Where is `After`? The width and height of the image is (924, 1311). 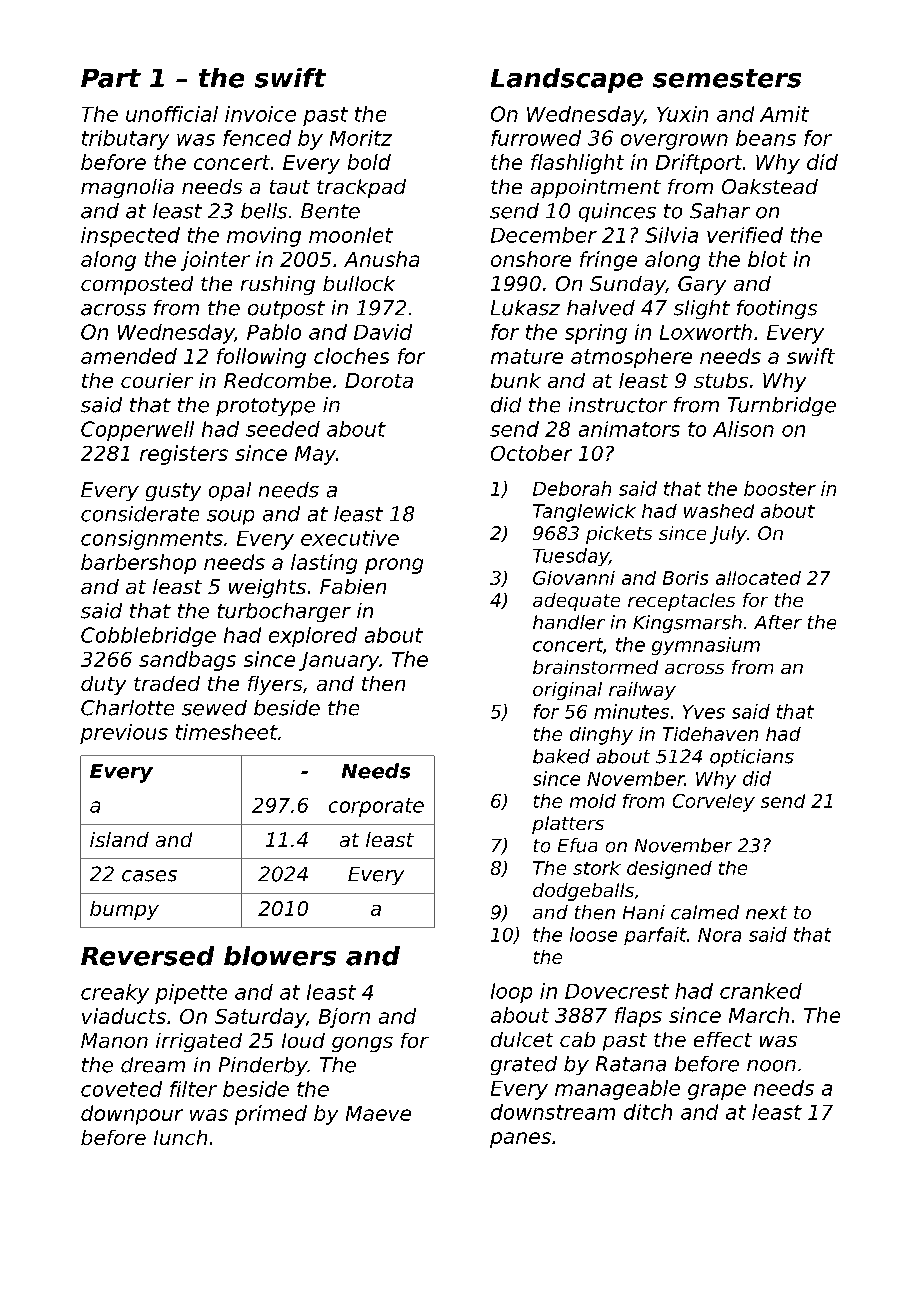
After is located at coordinates (778, 622).
